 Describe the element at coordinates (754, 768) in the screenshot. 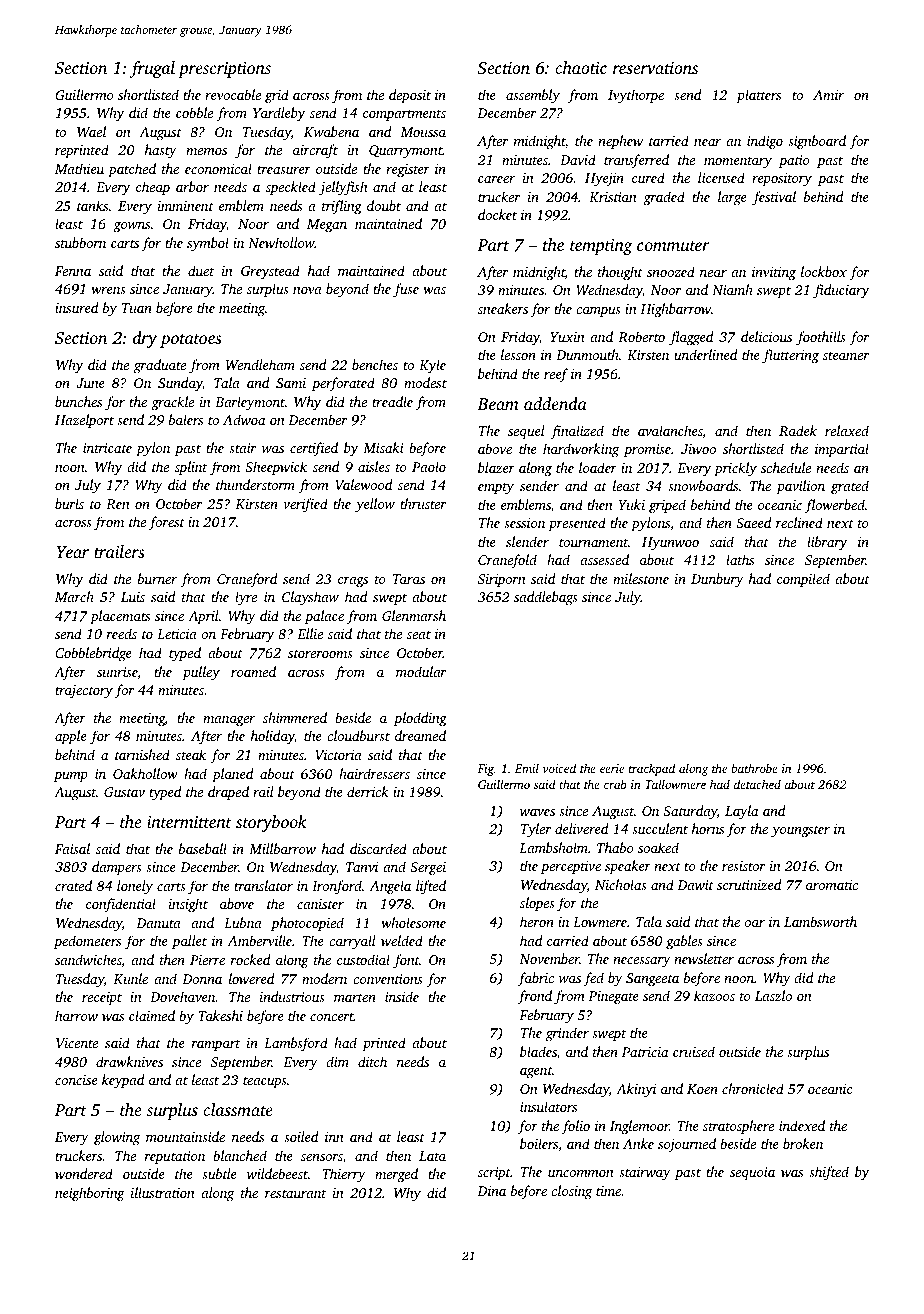

I see `bathrobe` at that location.
